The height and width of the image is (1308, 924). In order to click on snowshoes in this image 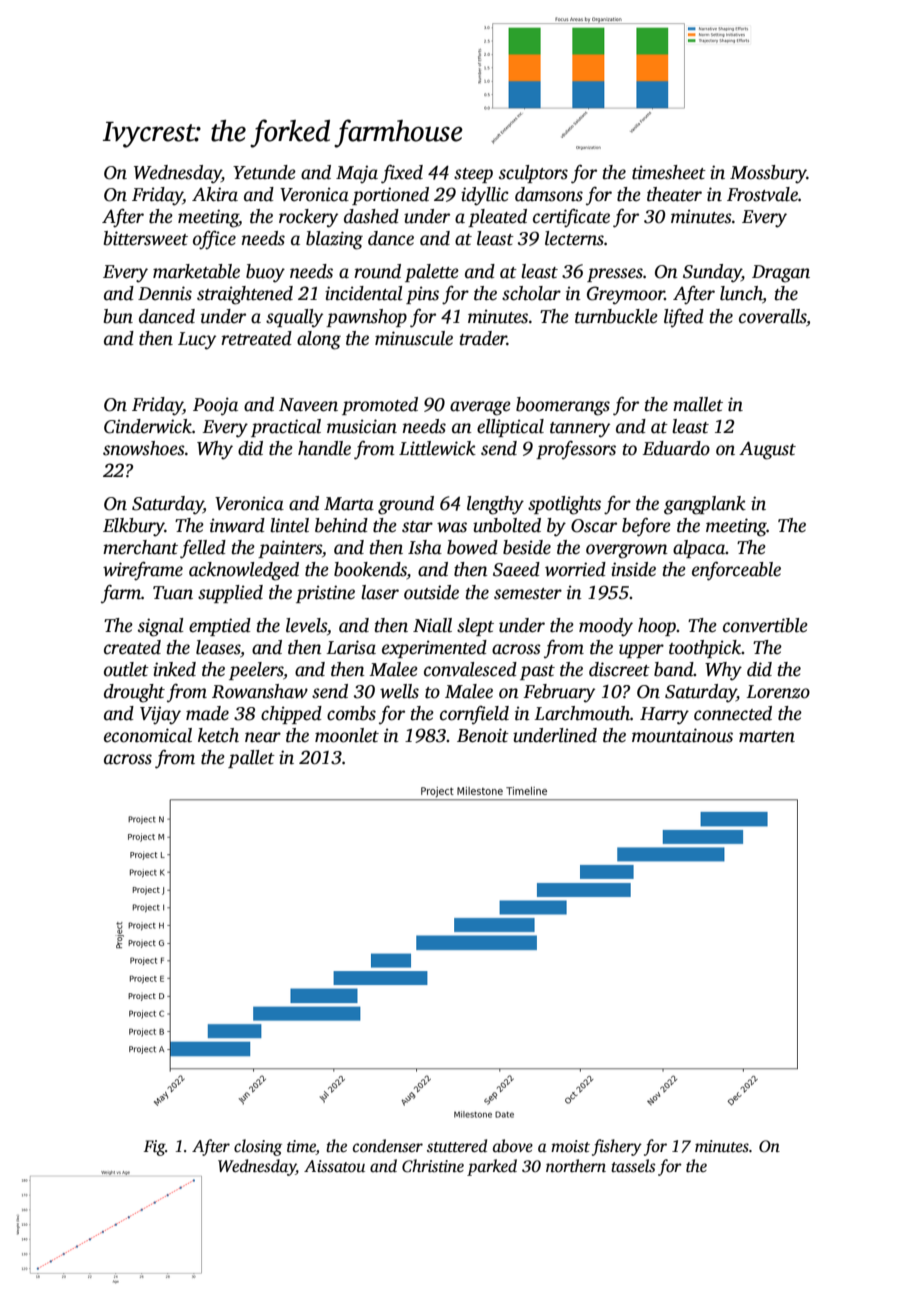, I will do `click(144, 448)`.
